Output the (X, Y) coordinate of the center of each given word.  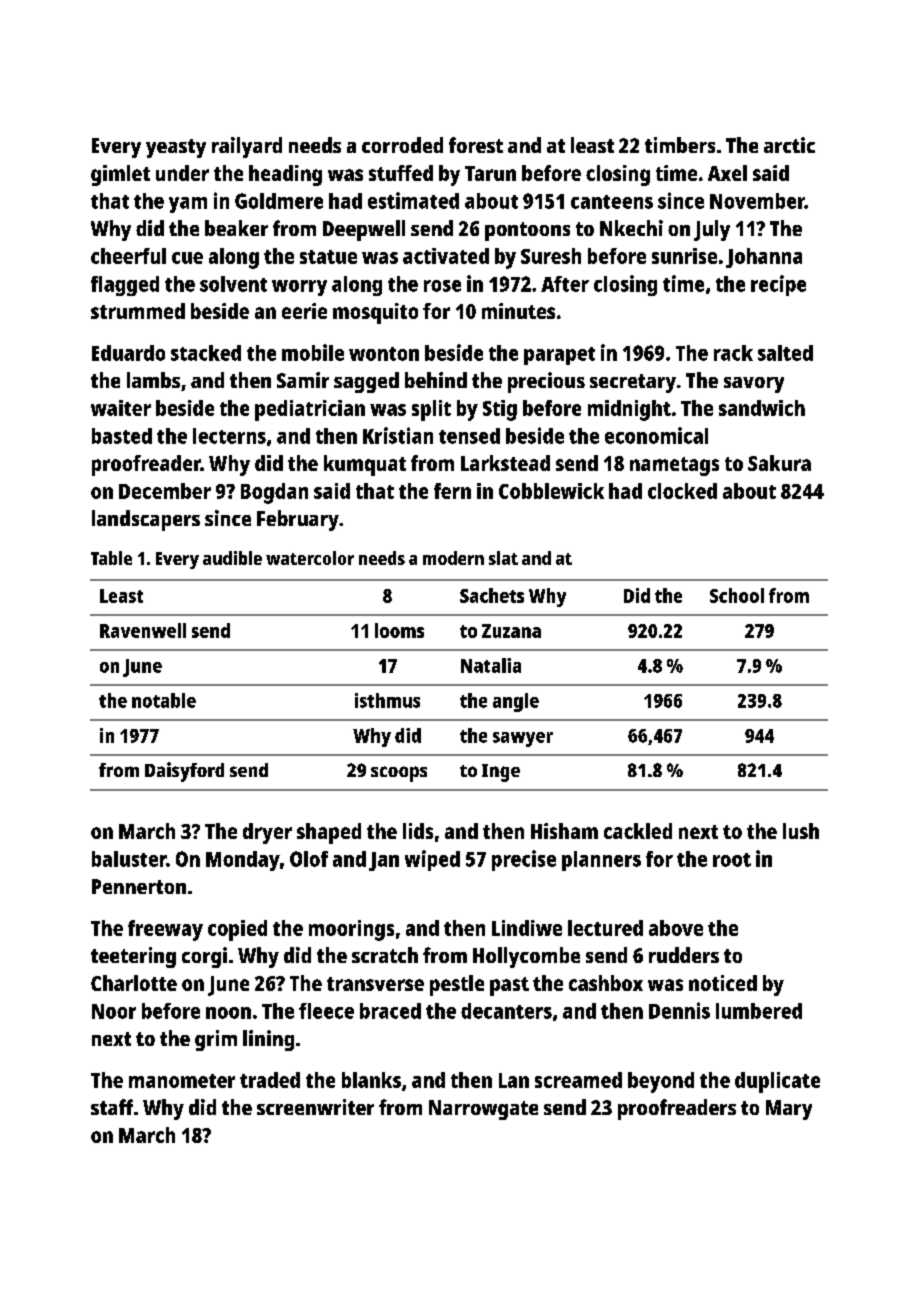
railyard (247, 147)
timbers (680, 145)
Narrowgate (483, 1110)
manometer (182, 1081)
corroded (402, 145)
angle (516, 702)
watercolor (310, 558)
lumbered (759, 1011)
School (737, 595)
